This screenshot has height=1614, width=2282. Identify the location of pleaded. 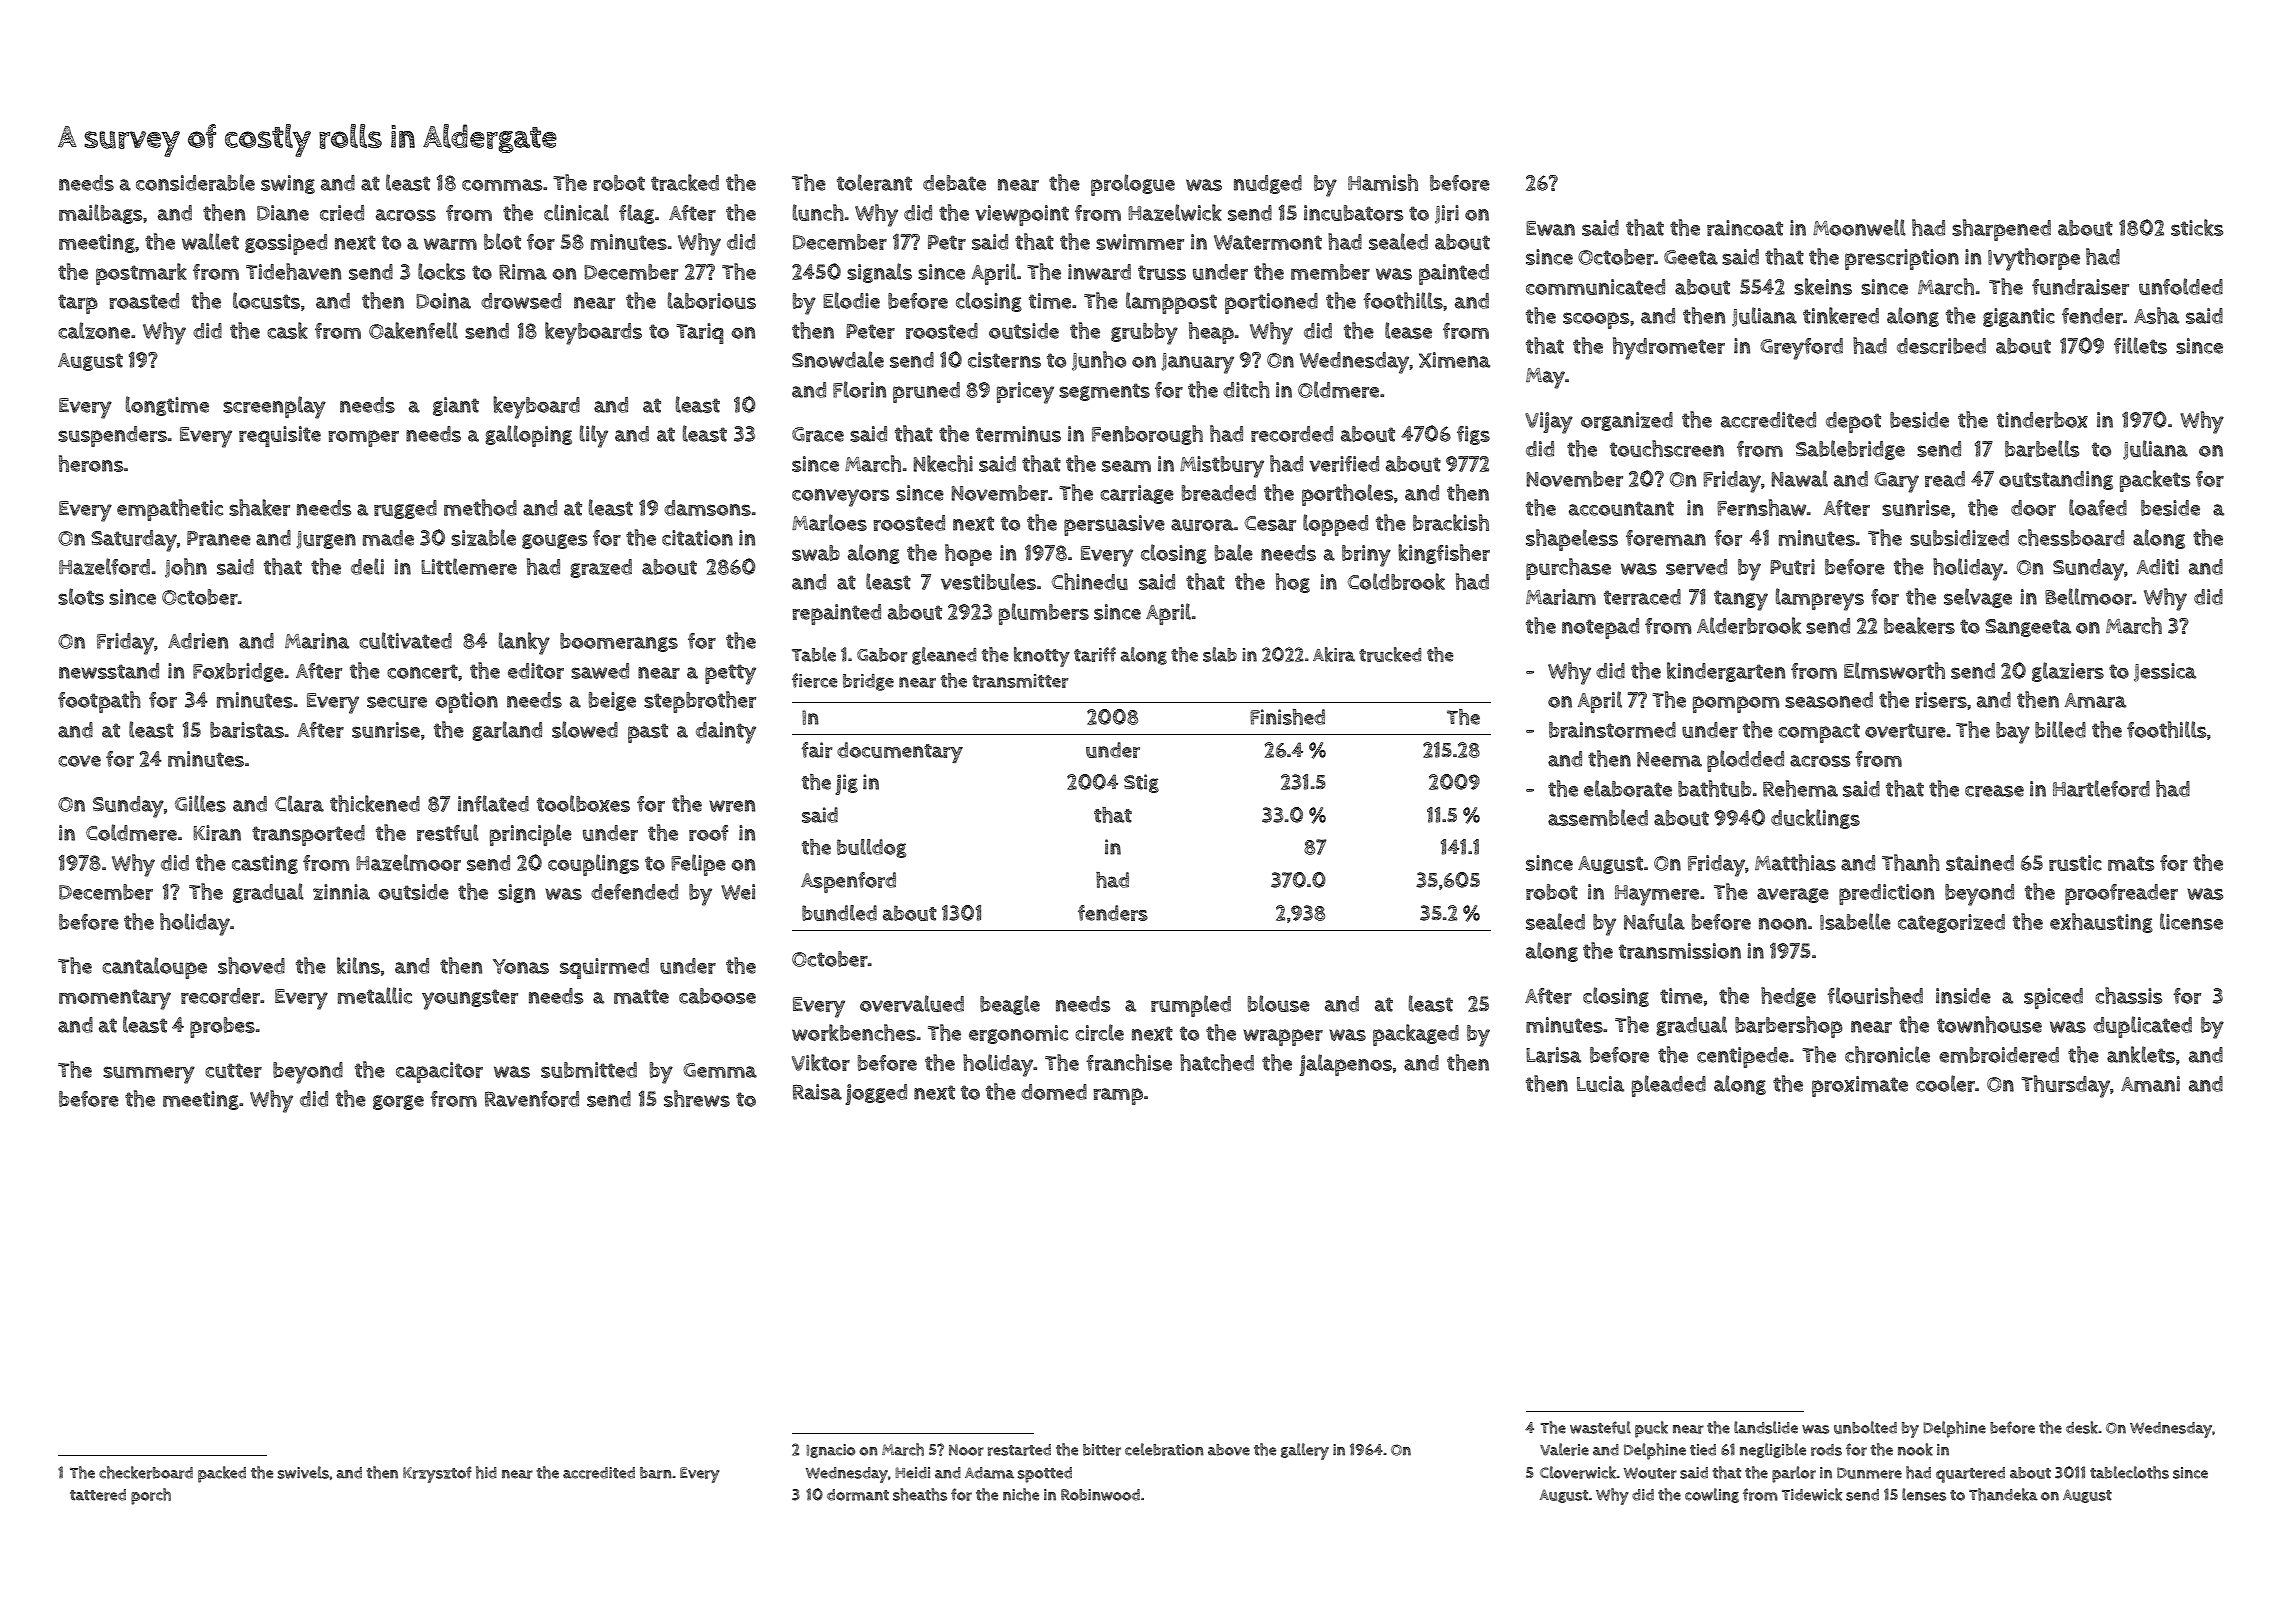
(1669, 1086).
